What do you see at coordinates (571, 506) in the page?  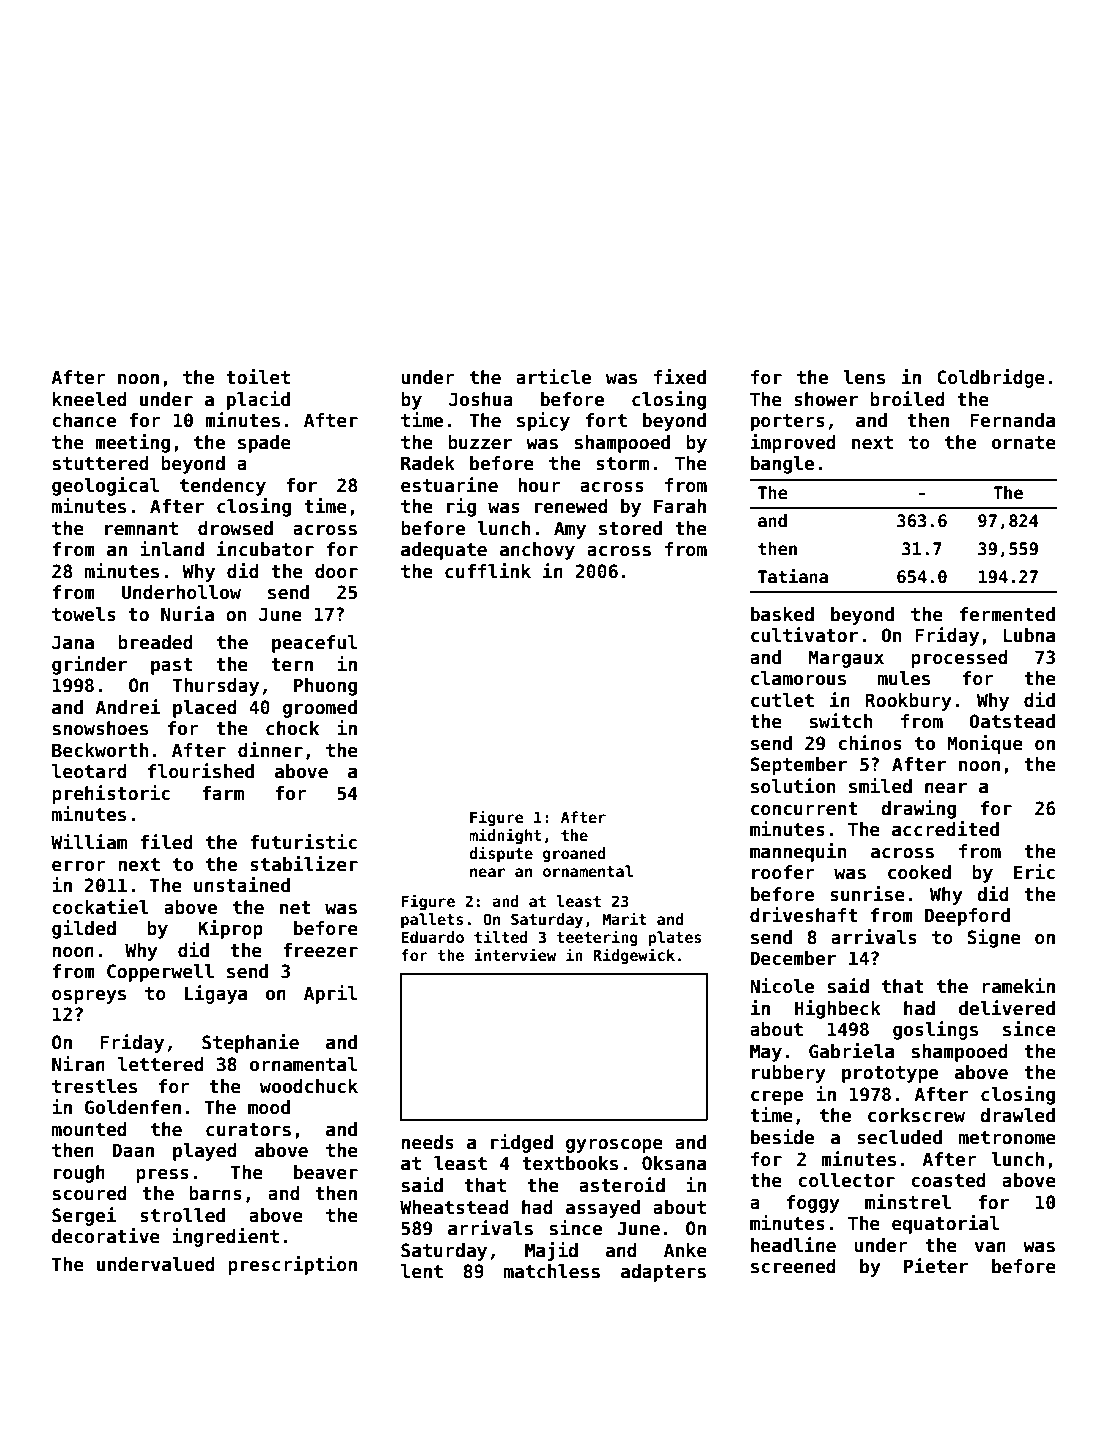 I see `renewed` at bounding box center [571, 506].
